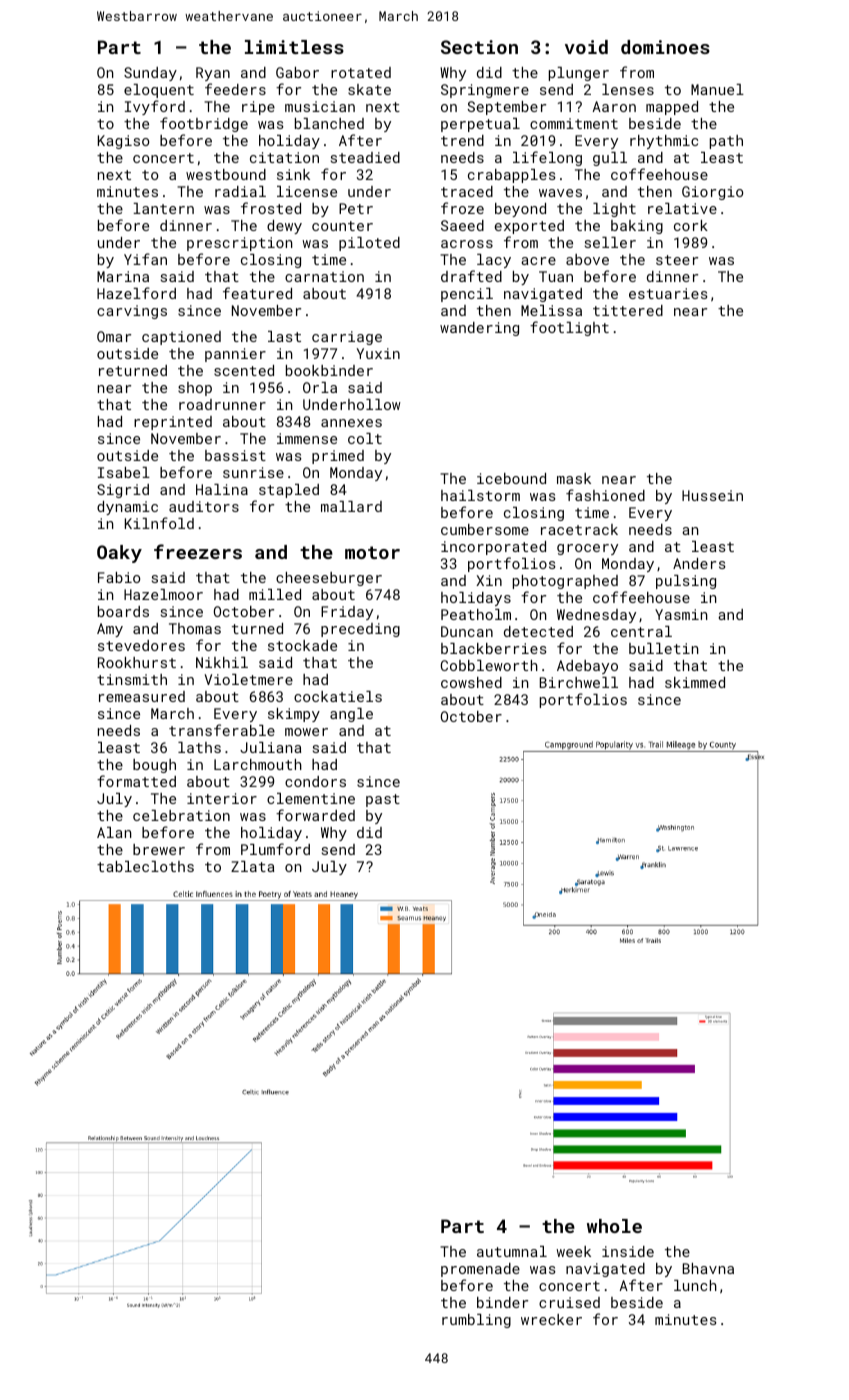 This document has height=1400, width=849. What do you see at coordinates (127, 508) in the document?
I see `dynamic` at bounding box center [127, 508].
